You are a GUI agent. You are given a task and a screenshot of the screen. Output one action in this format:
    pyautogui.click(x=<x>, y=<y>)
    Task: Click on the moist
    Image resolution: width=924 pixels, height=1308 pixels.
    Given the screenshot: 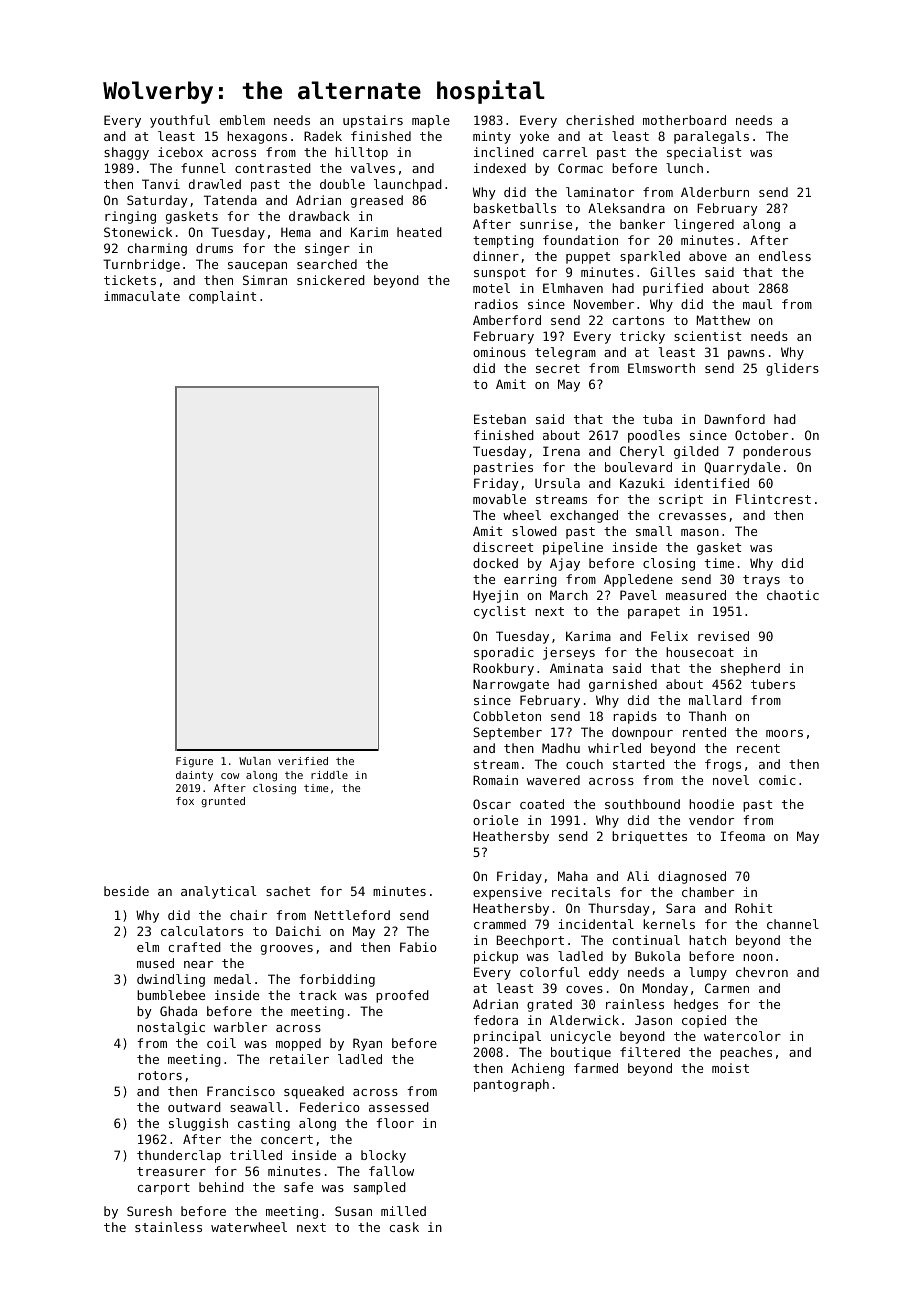 What is the action you would take?
    pyautogui.click(x=730, y=1068)
